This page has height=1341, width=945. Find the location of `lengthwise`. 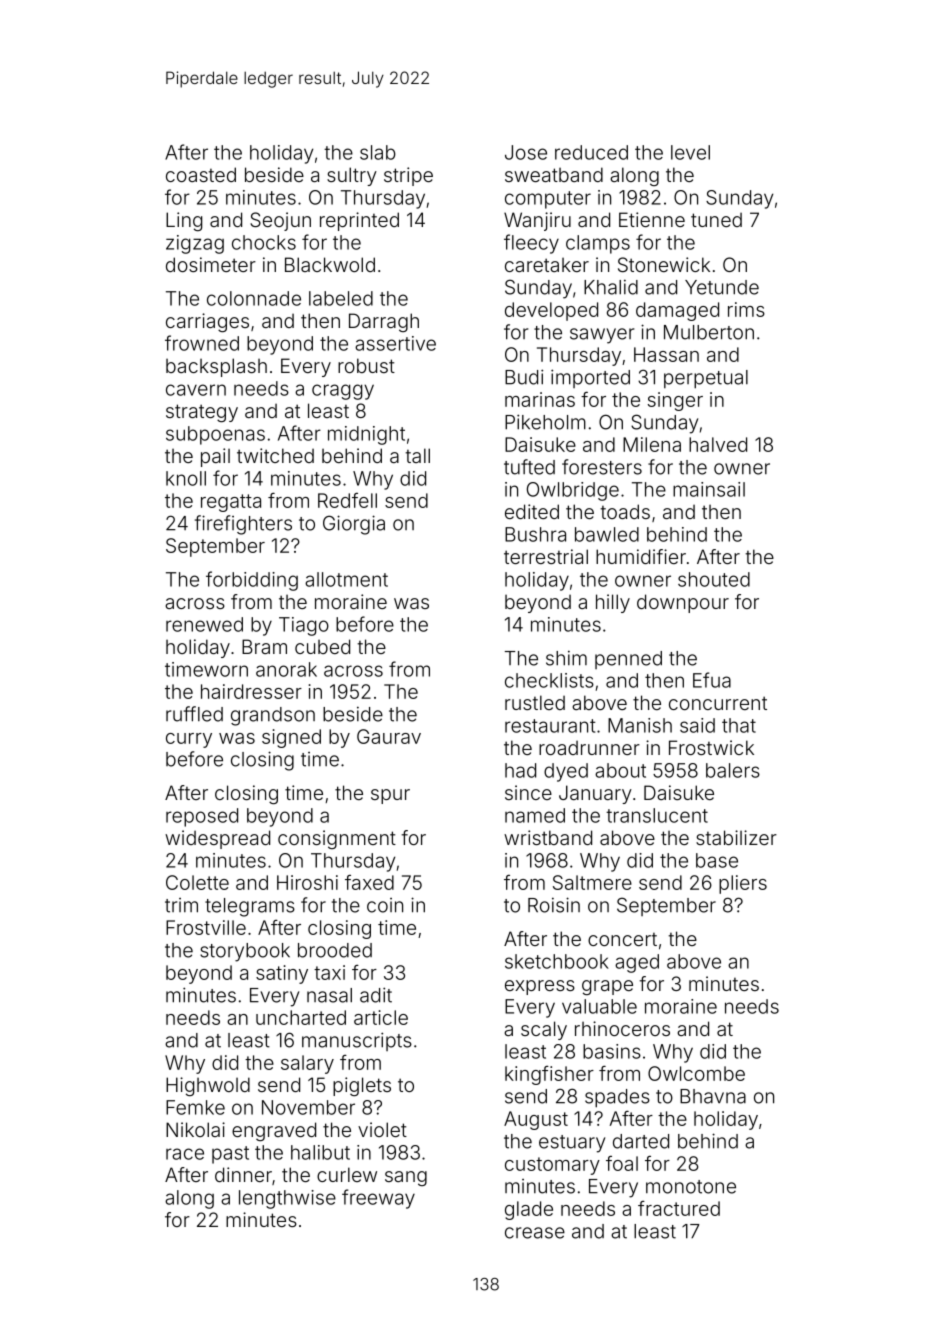

lengthwise is located at coordinates (287, 1199).
